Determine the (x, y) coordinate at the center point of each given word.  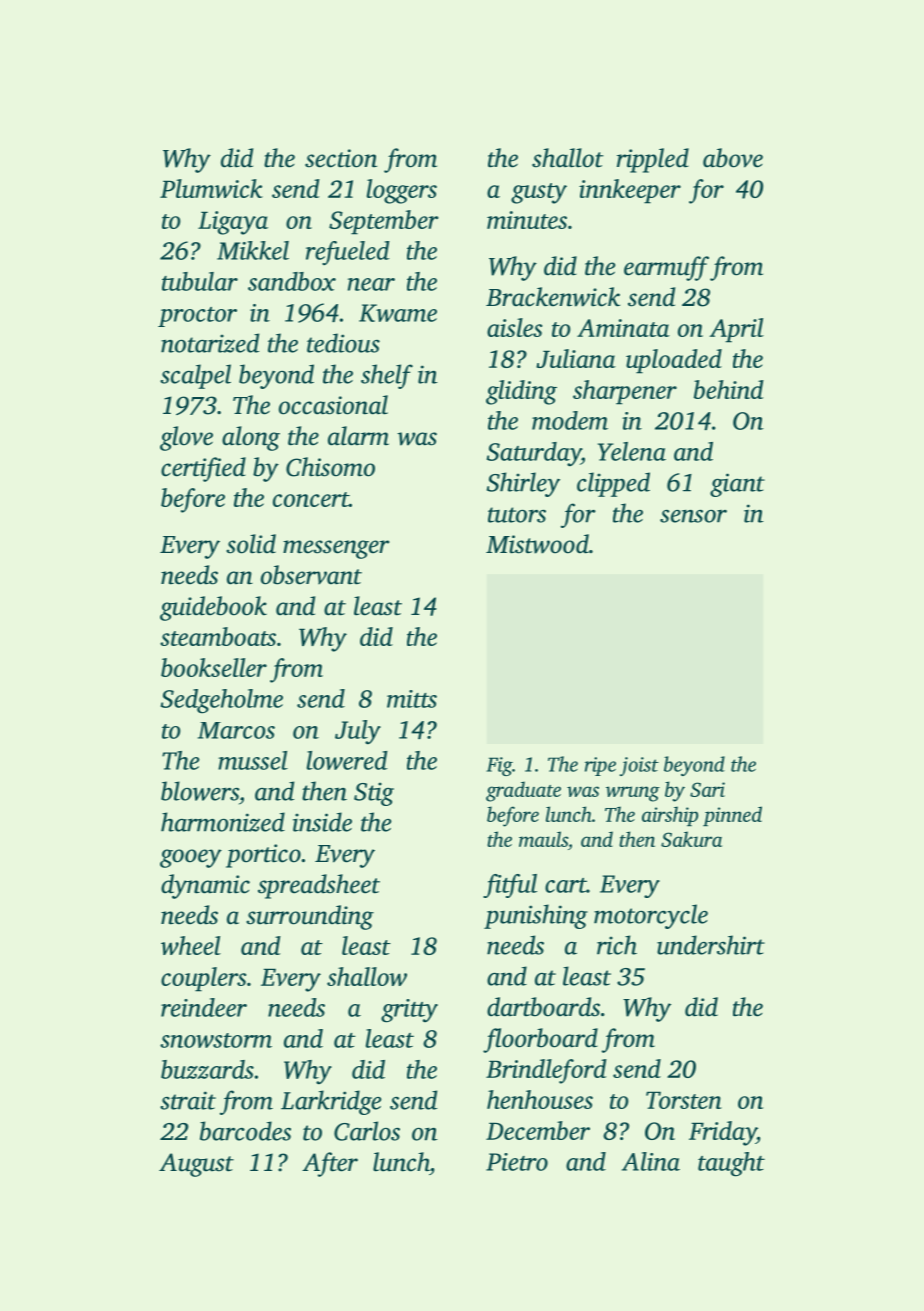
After (330, 1164)
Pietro (517, 1162)
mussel (253, 760)
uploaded (674, 361)
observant (311, 575)
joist (639, 766)
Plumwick (211, 188)
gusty (539, 193)
